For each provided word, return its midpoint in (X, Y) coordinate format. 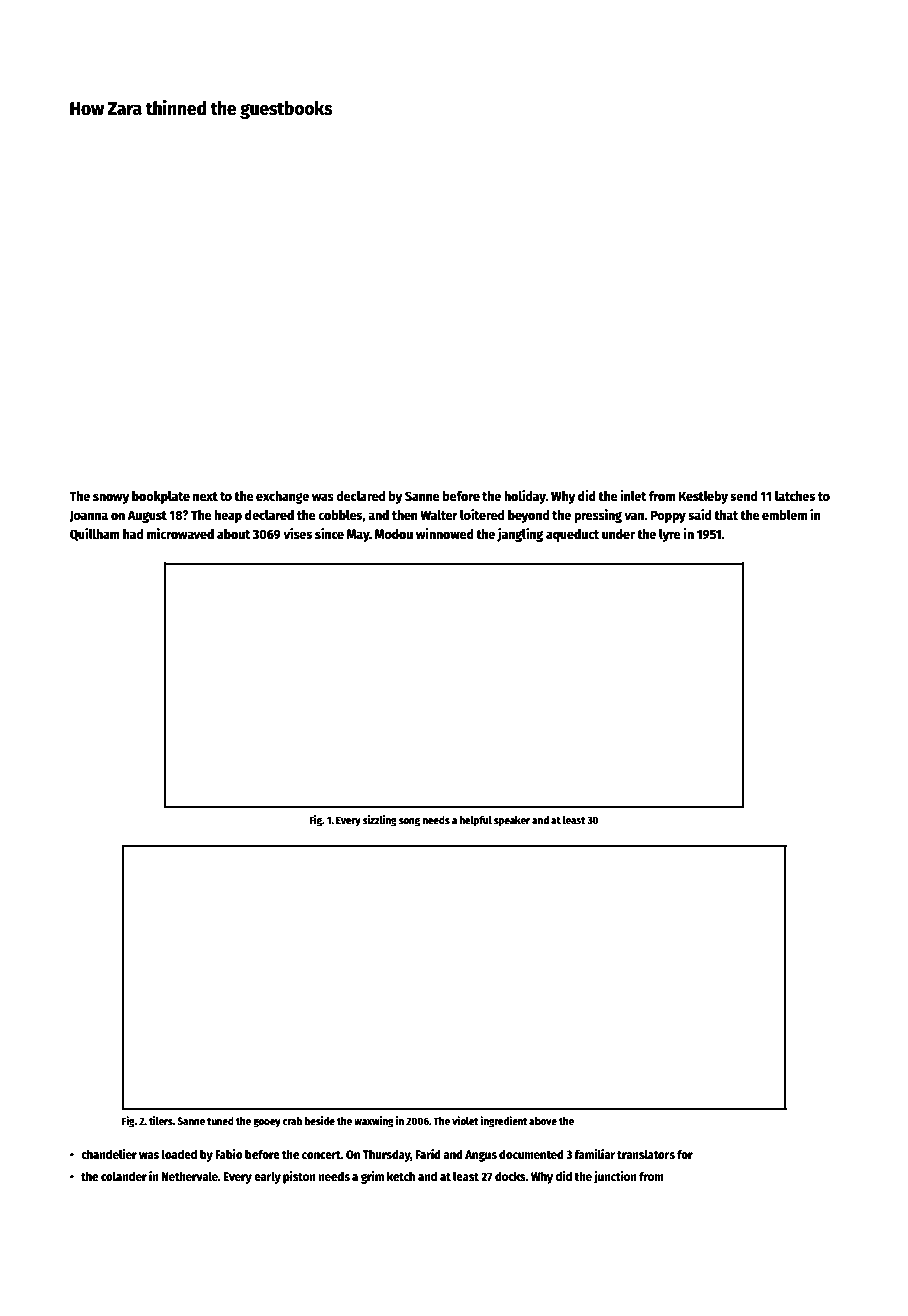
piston (299, 1177)
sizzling (380, 821)
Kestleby (703, 497)
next (205, 496)
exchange (282, 497)
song (409, 822)
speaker (512, 821)
